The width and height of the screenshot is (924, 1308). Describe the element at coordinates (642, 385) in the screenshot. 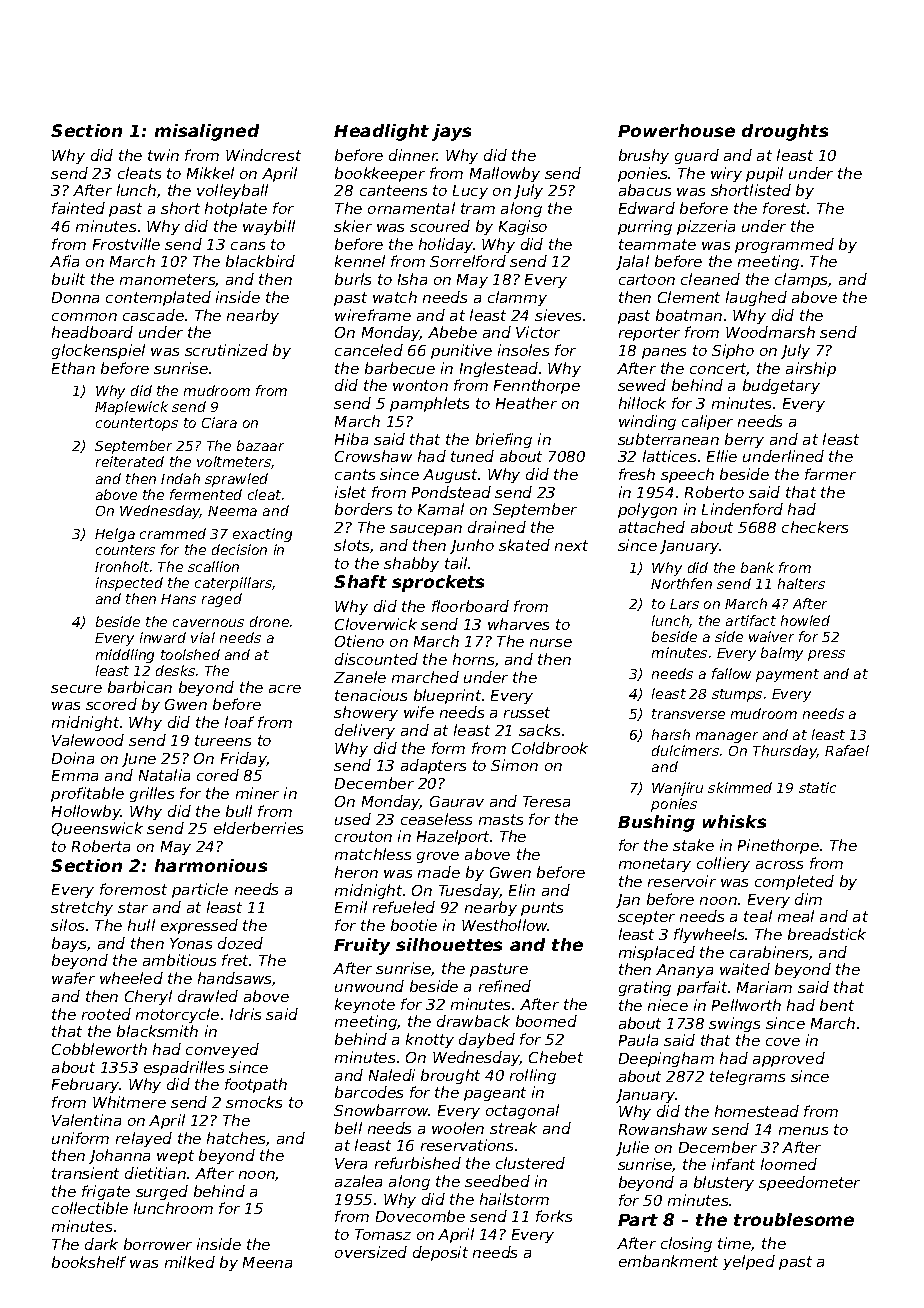

I see `sewed` at that location.
